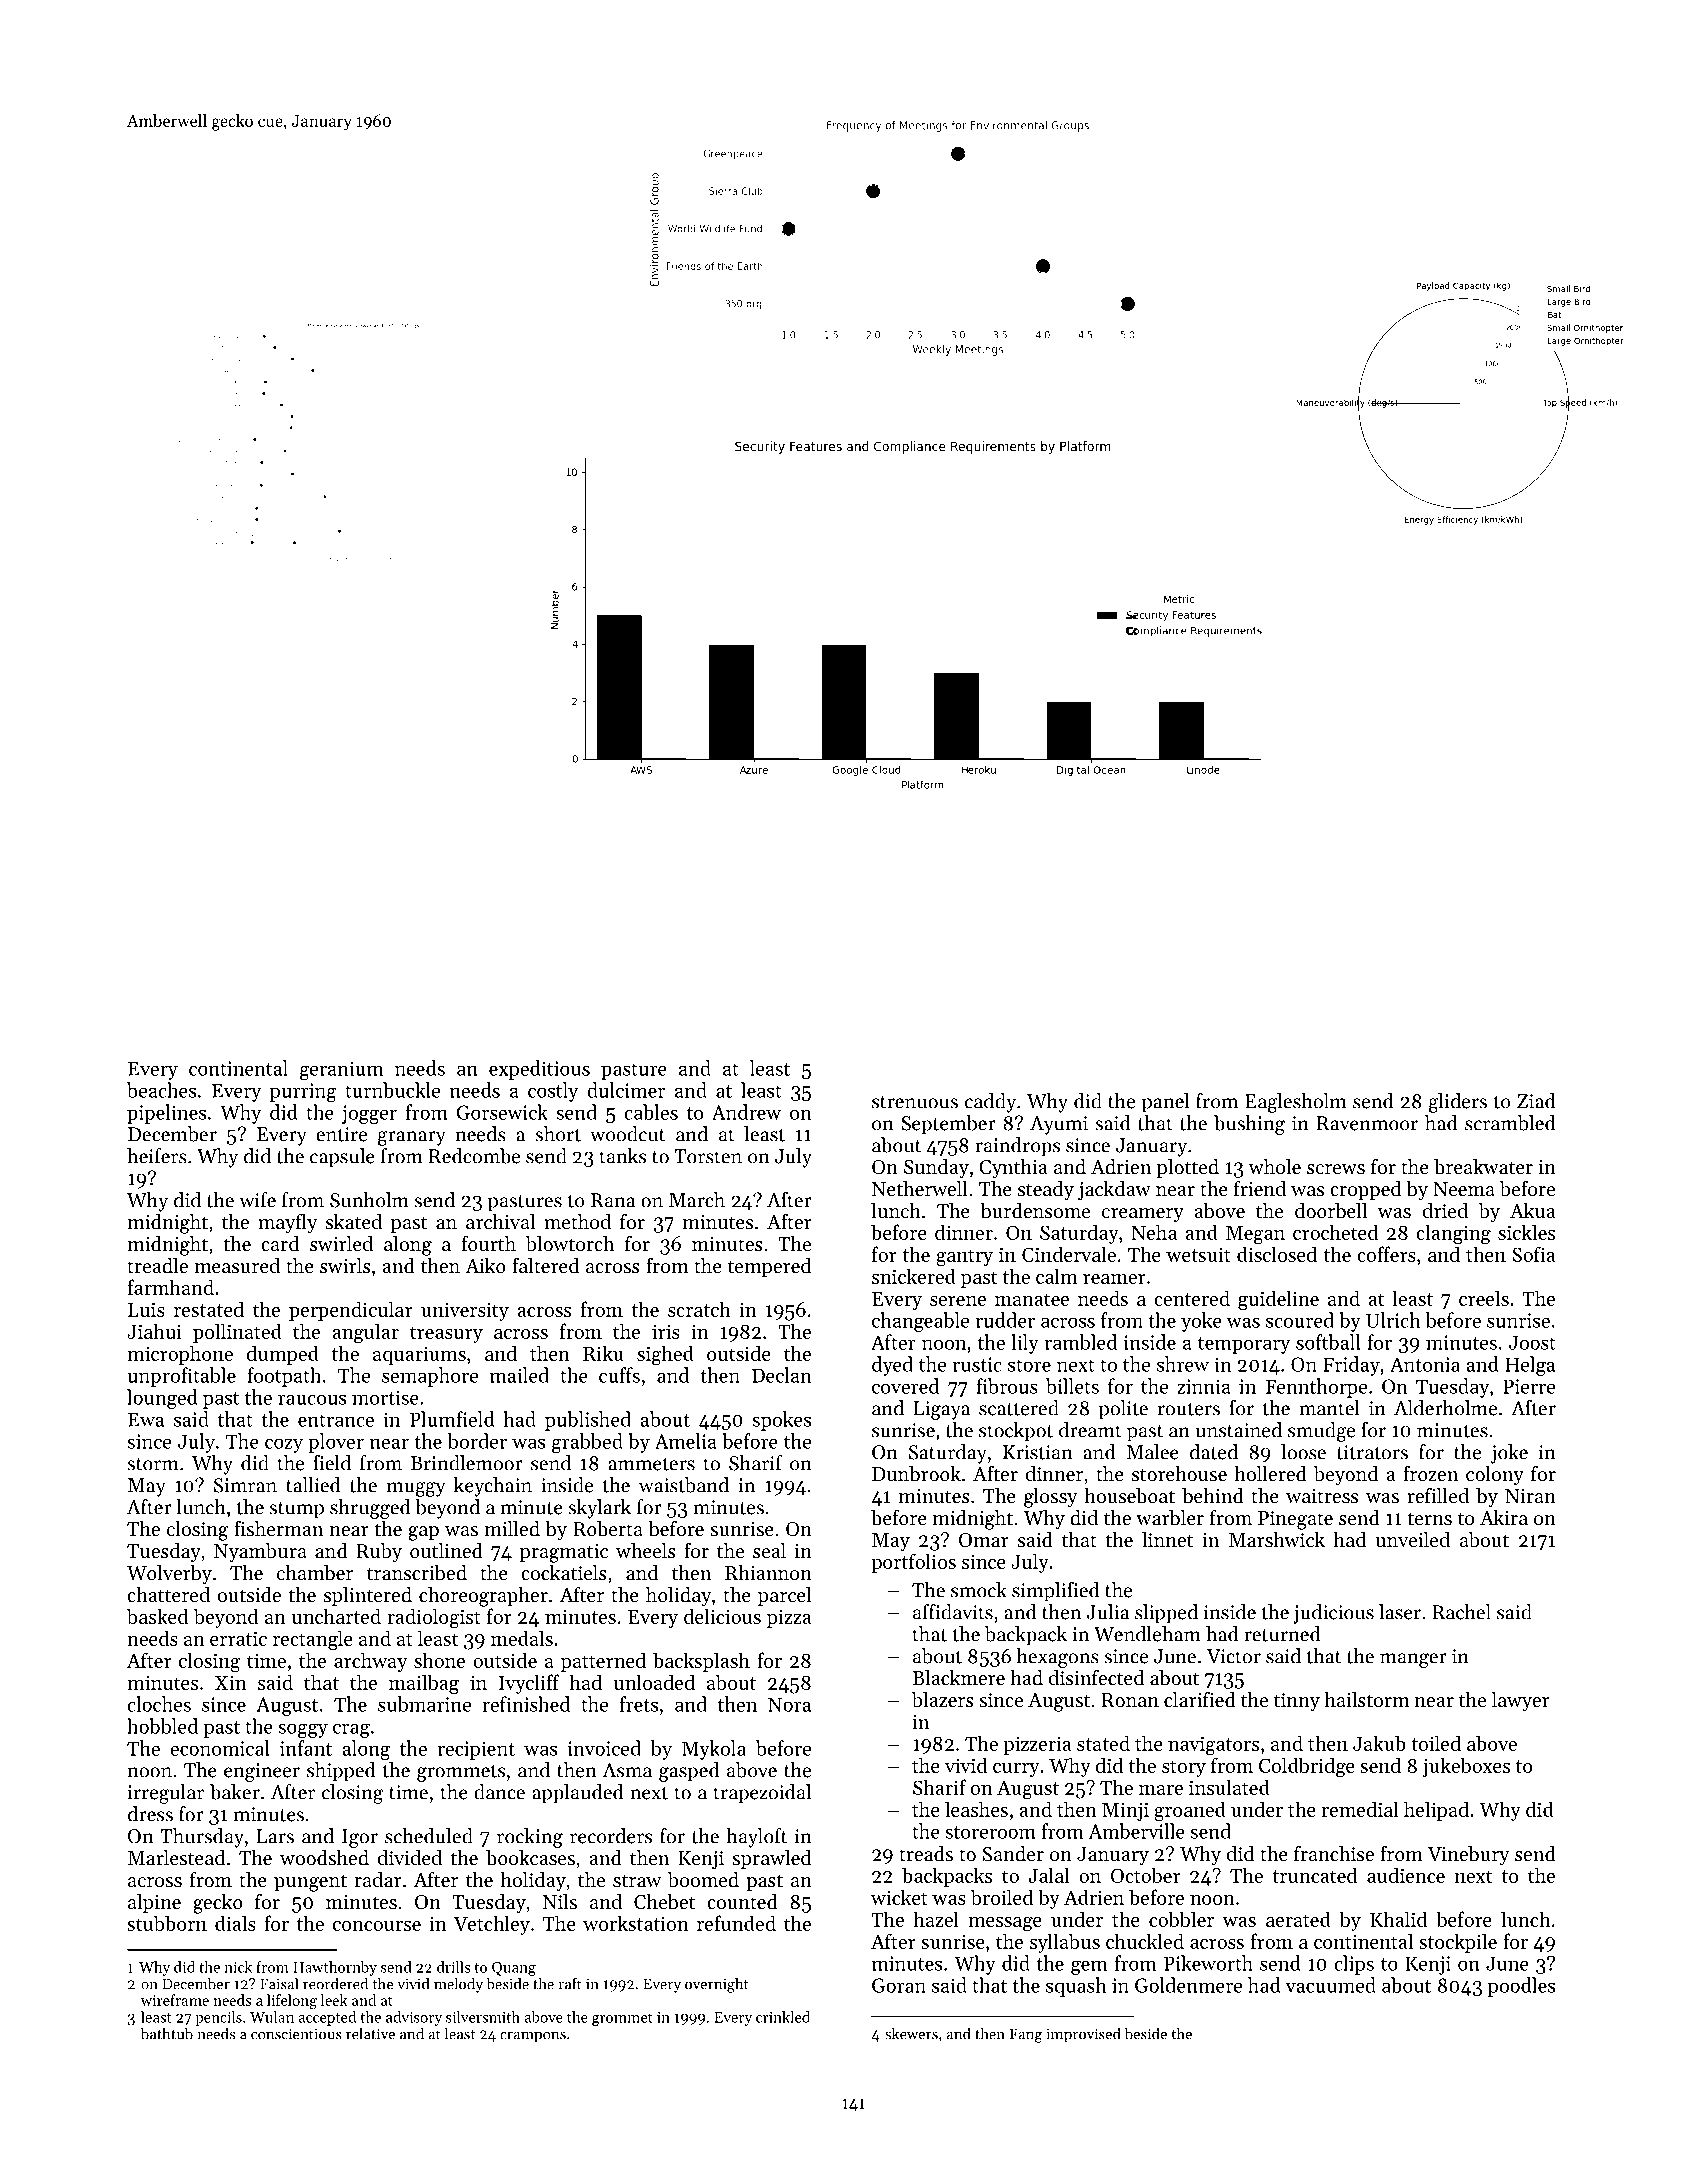  Describe the element at coordinates (1065, 1943) in the page. I see `syllabus` at that location.
